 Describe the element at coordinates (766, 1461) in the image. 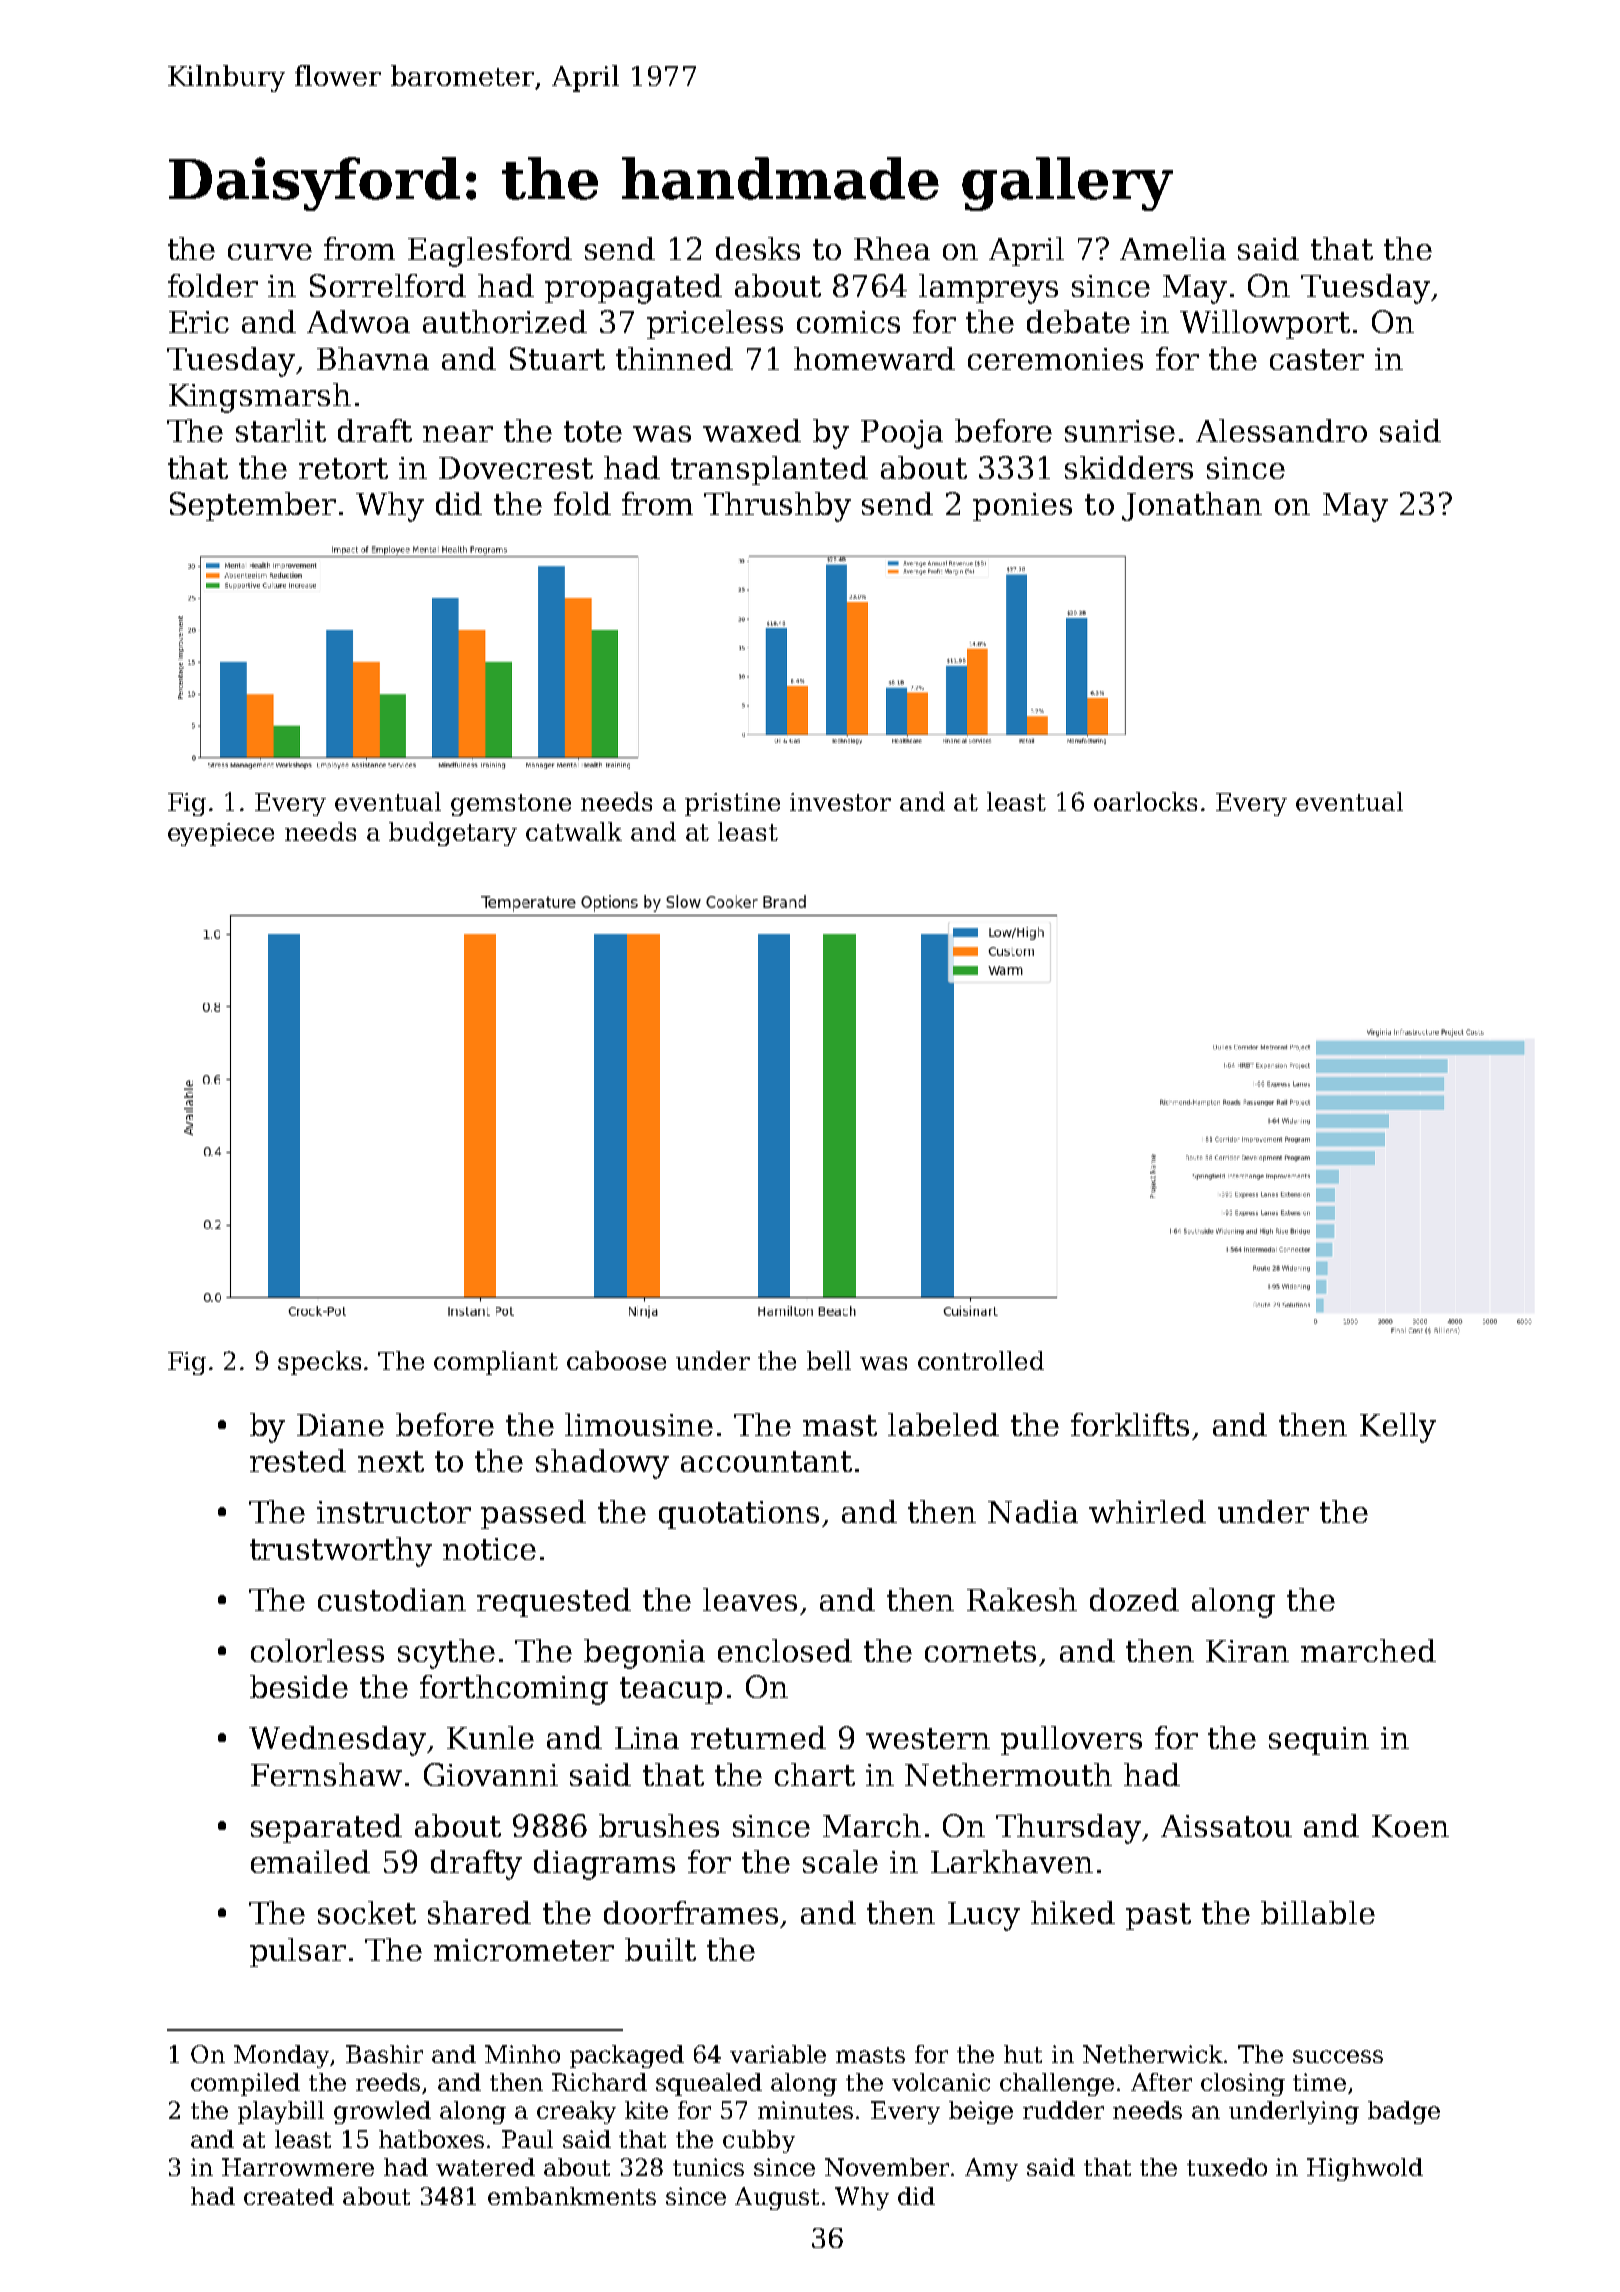

I see `accountant` at that location.
